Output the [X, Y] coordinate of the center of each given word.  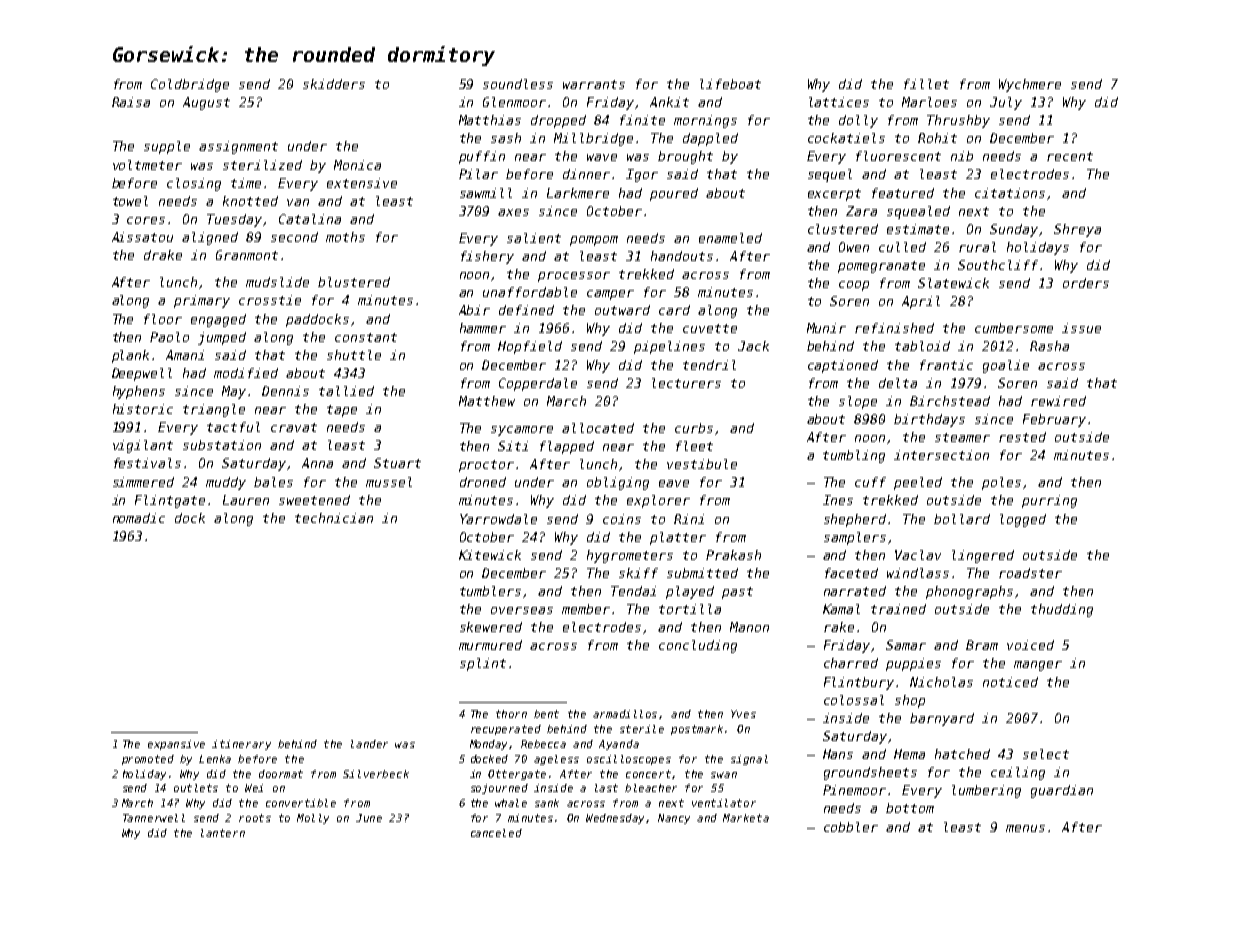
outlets [196, 788]
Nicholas [941, 682]
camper [610, 295]
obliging [618, 483]
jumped [222, 338]
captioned [843, 366]
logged [1023, 520]
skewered [491, 627]
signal [749, 760]
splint [483, 664]
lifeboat [730, 84]
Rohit [937, 138]
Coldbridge [190, 85]
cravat [294, 427]
